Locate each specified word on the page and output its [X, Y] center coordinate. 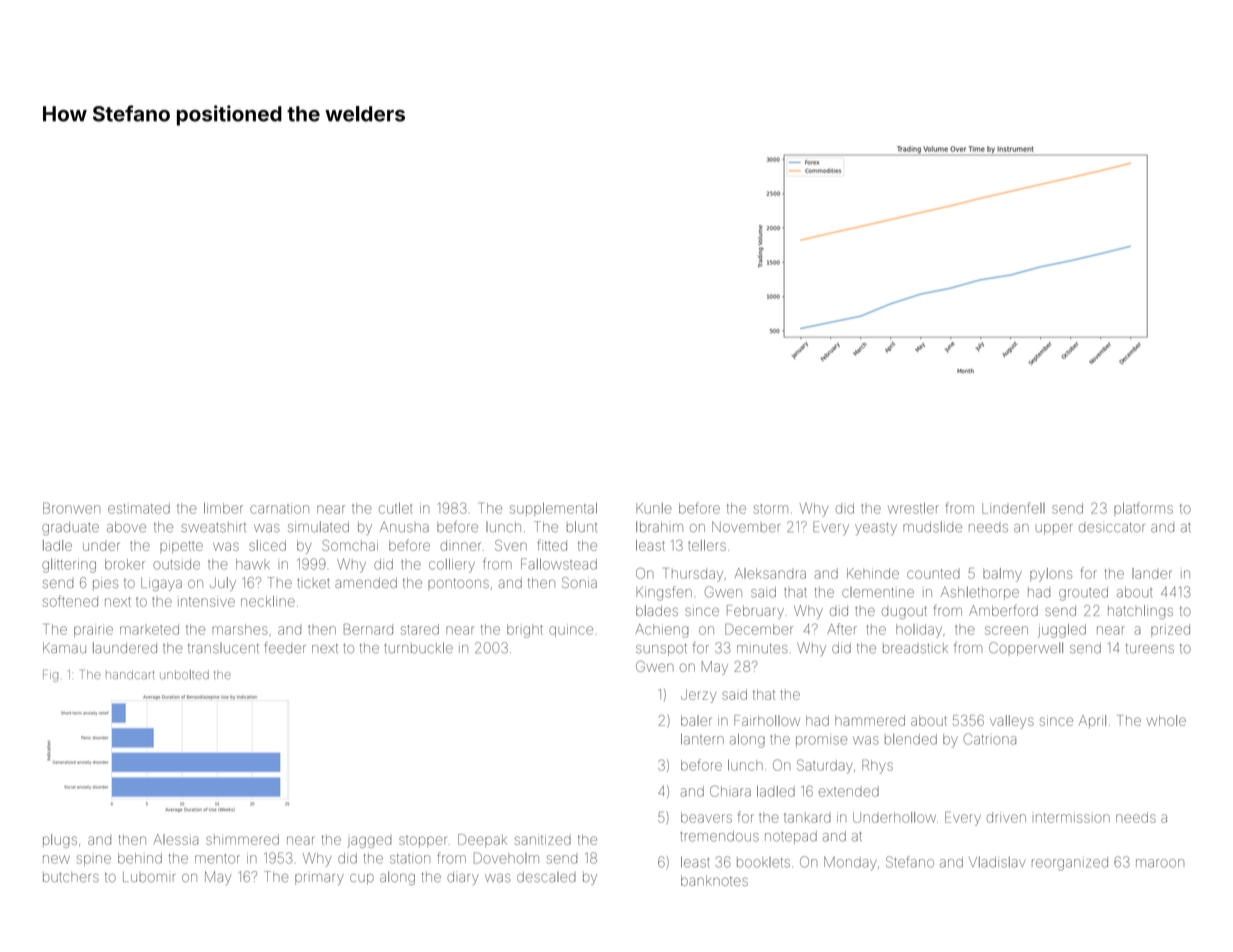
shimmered [242, 839]
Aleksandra [770, 573]
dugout [904, 612]
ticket [313, 583]
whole [1166, 720]
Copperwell [1026, 649]
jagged [369, 842]
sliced [267, 545]
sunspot [661, 650]
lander [1152, 573]
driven [1006, 817]
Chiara [730, 791]
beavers [706, 817]
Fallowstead [559, 564]
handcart [130, 674]
